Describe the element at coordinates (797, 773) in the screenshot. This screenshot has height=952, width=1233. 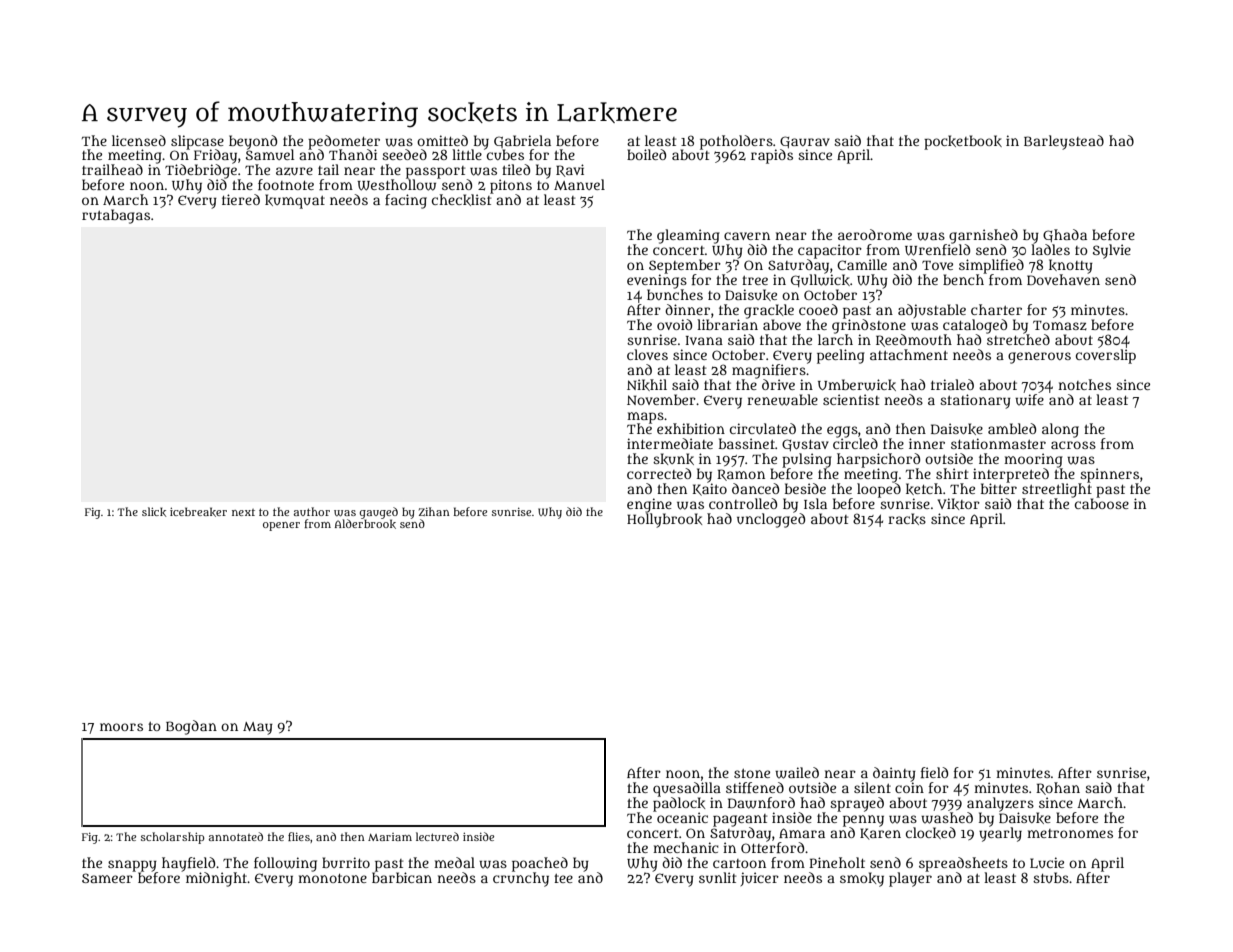
I see `wailed` at that location.
